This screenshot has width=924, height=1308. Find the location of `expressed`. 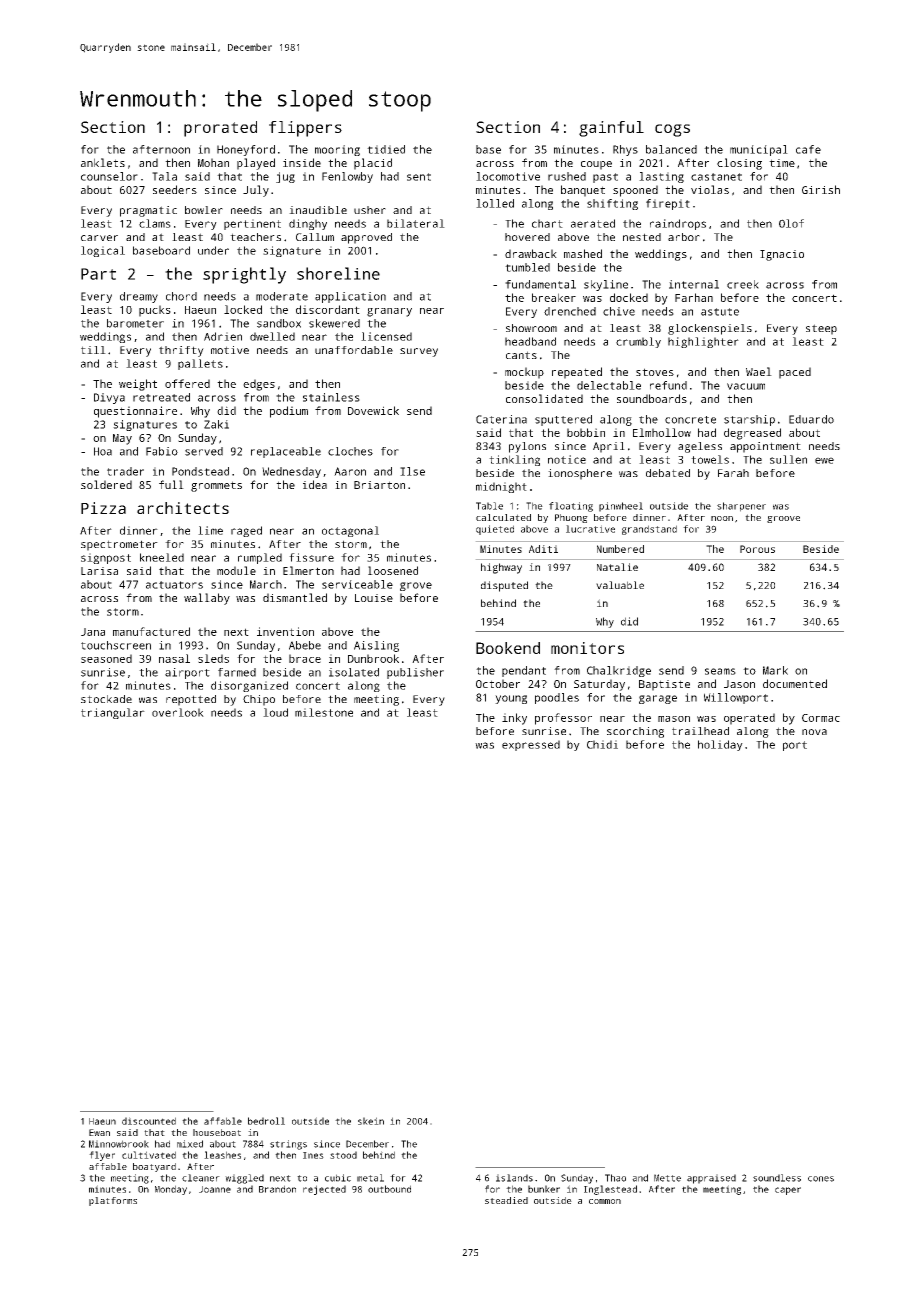

expressed is located at coordinates (531, 745).
